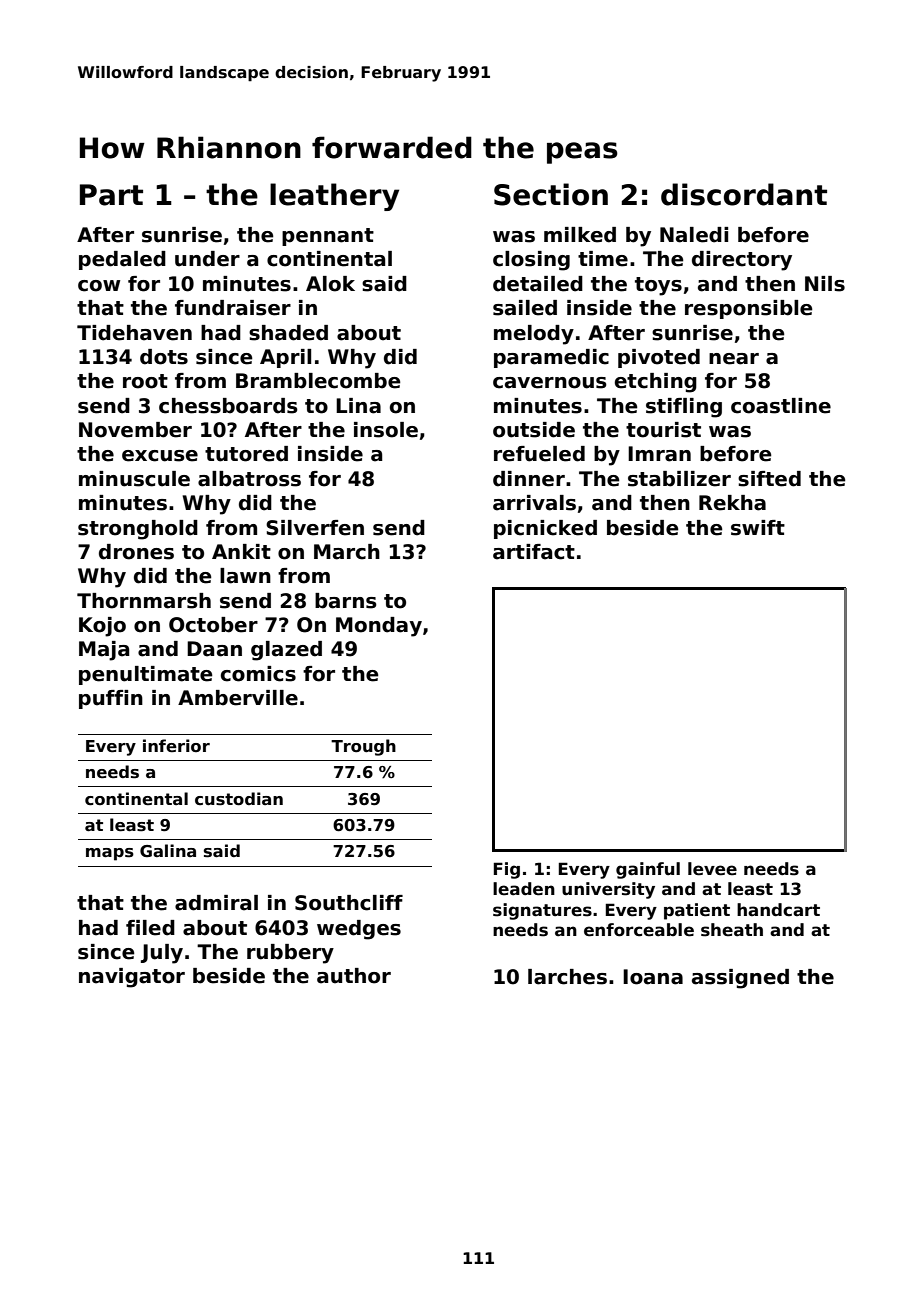 The image size is (924, 1311). What do you see at coordinates (551, 194) in the document?
I see `Section` at bounding box center [551, 194].
